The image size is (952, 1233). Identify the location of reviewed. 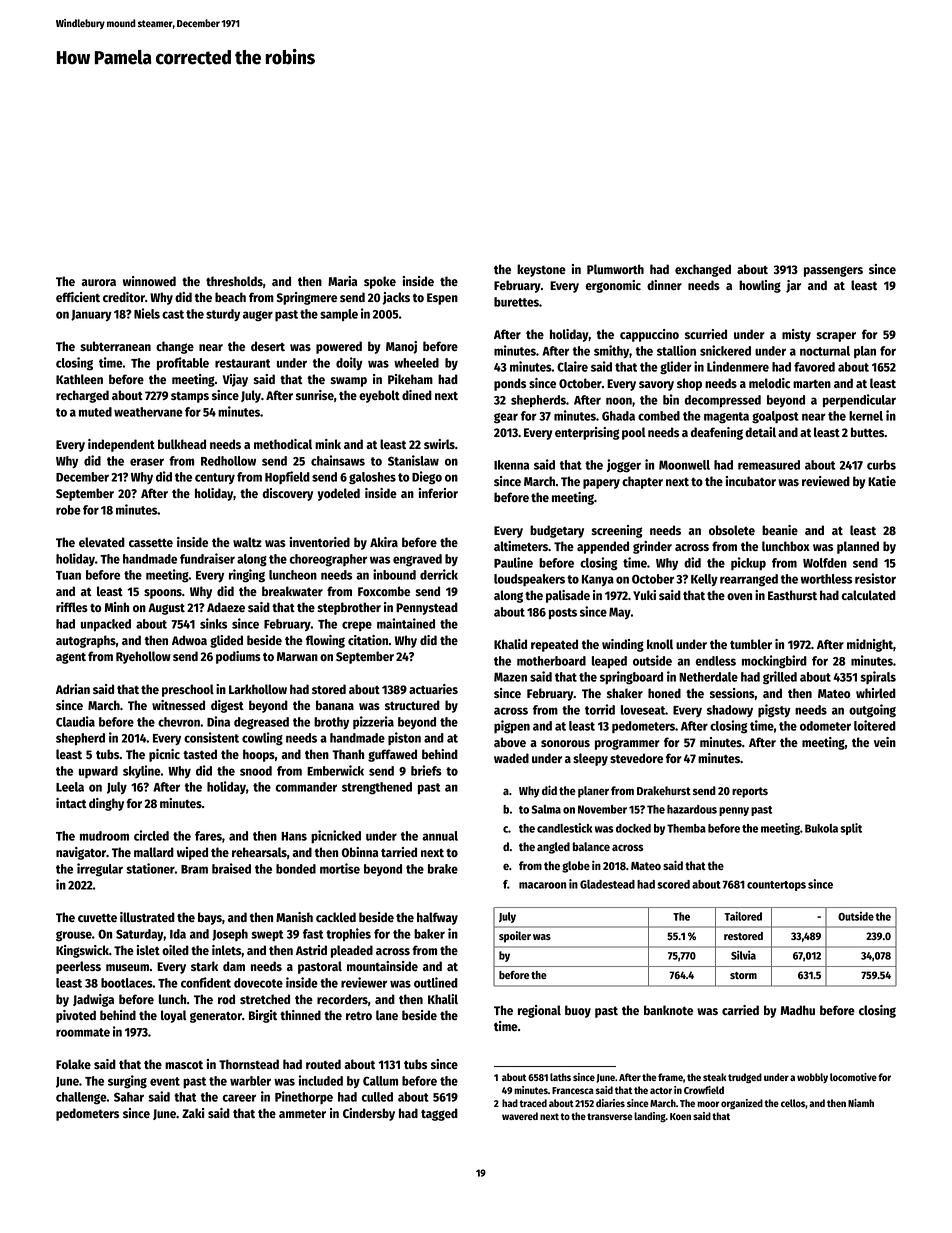
(826, 481).
